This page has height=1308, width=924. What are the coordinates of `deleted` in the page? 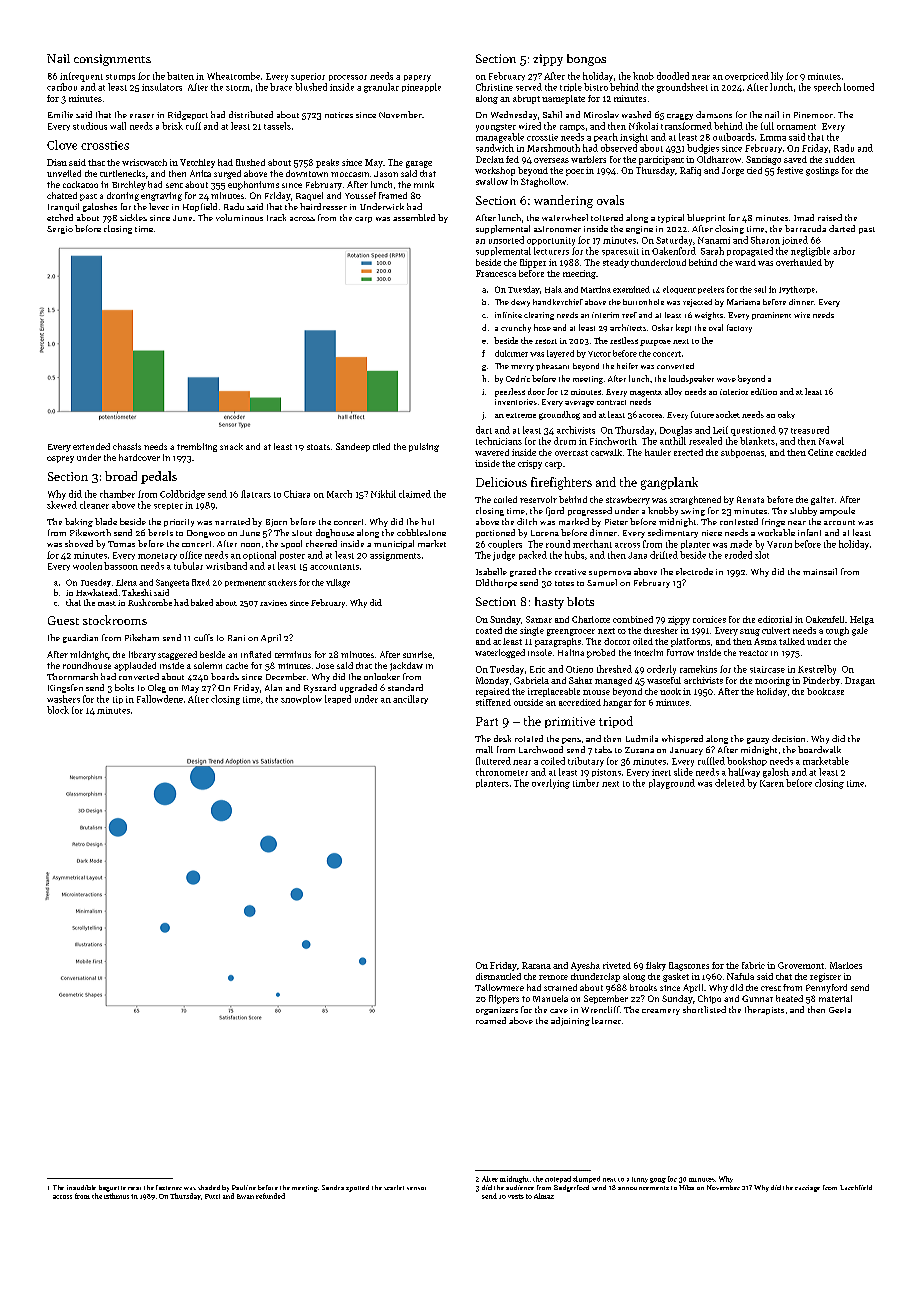 It's located at (730, 783).
